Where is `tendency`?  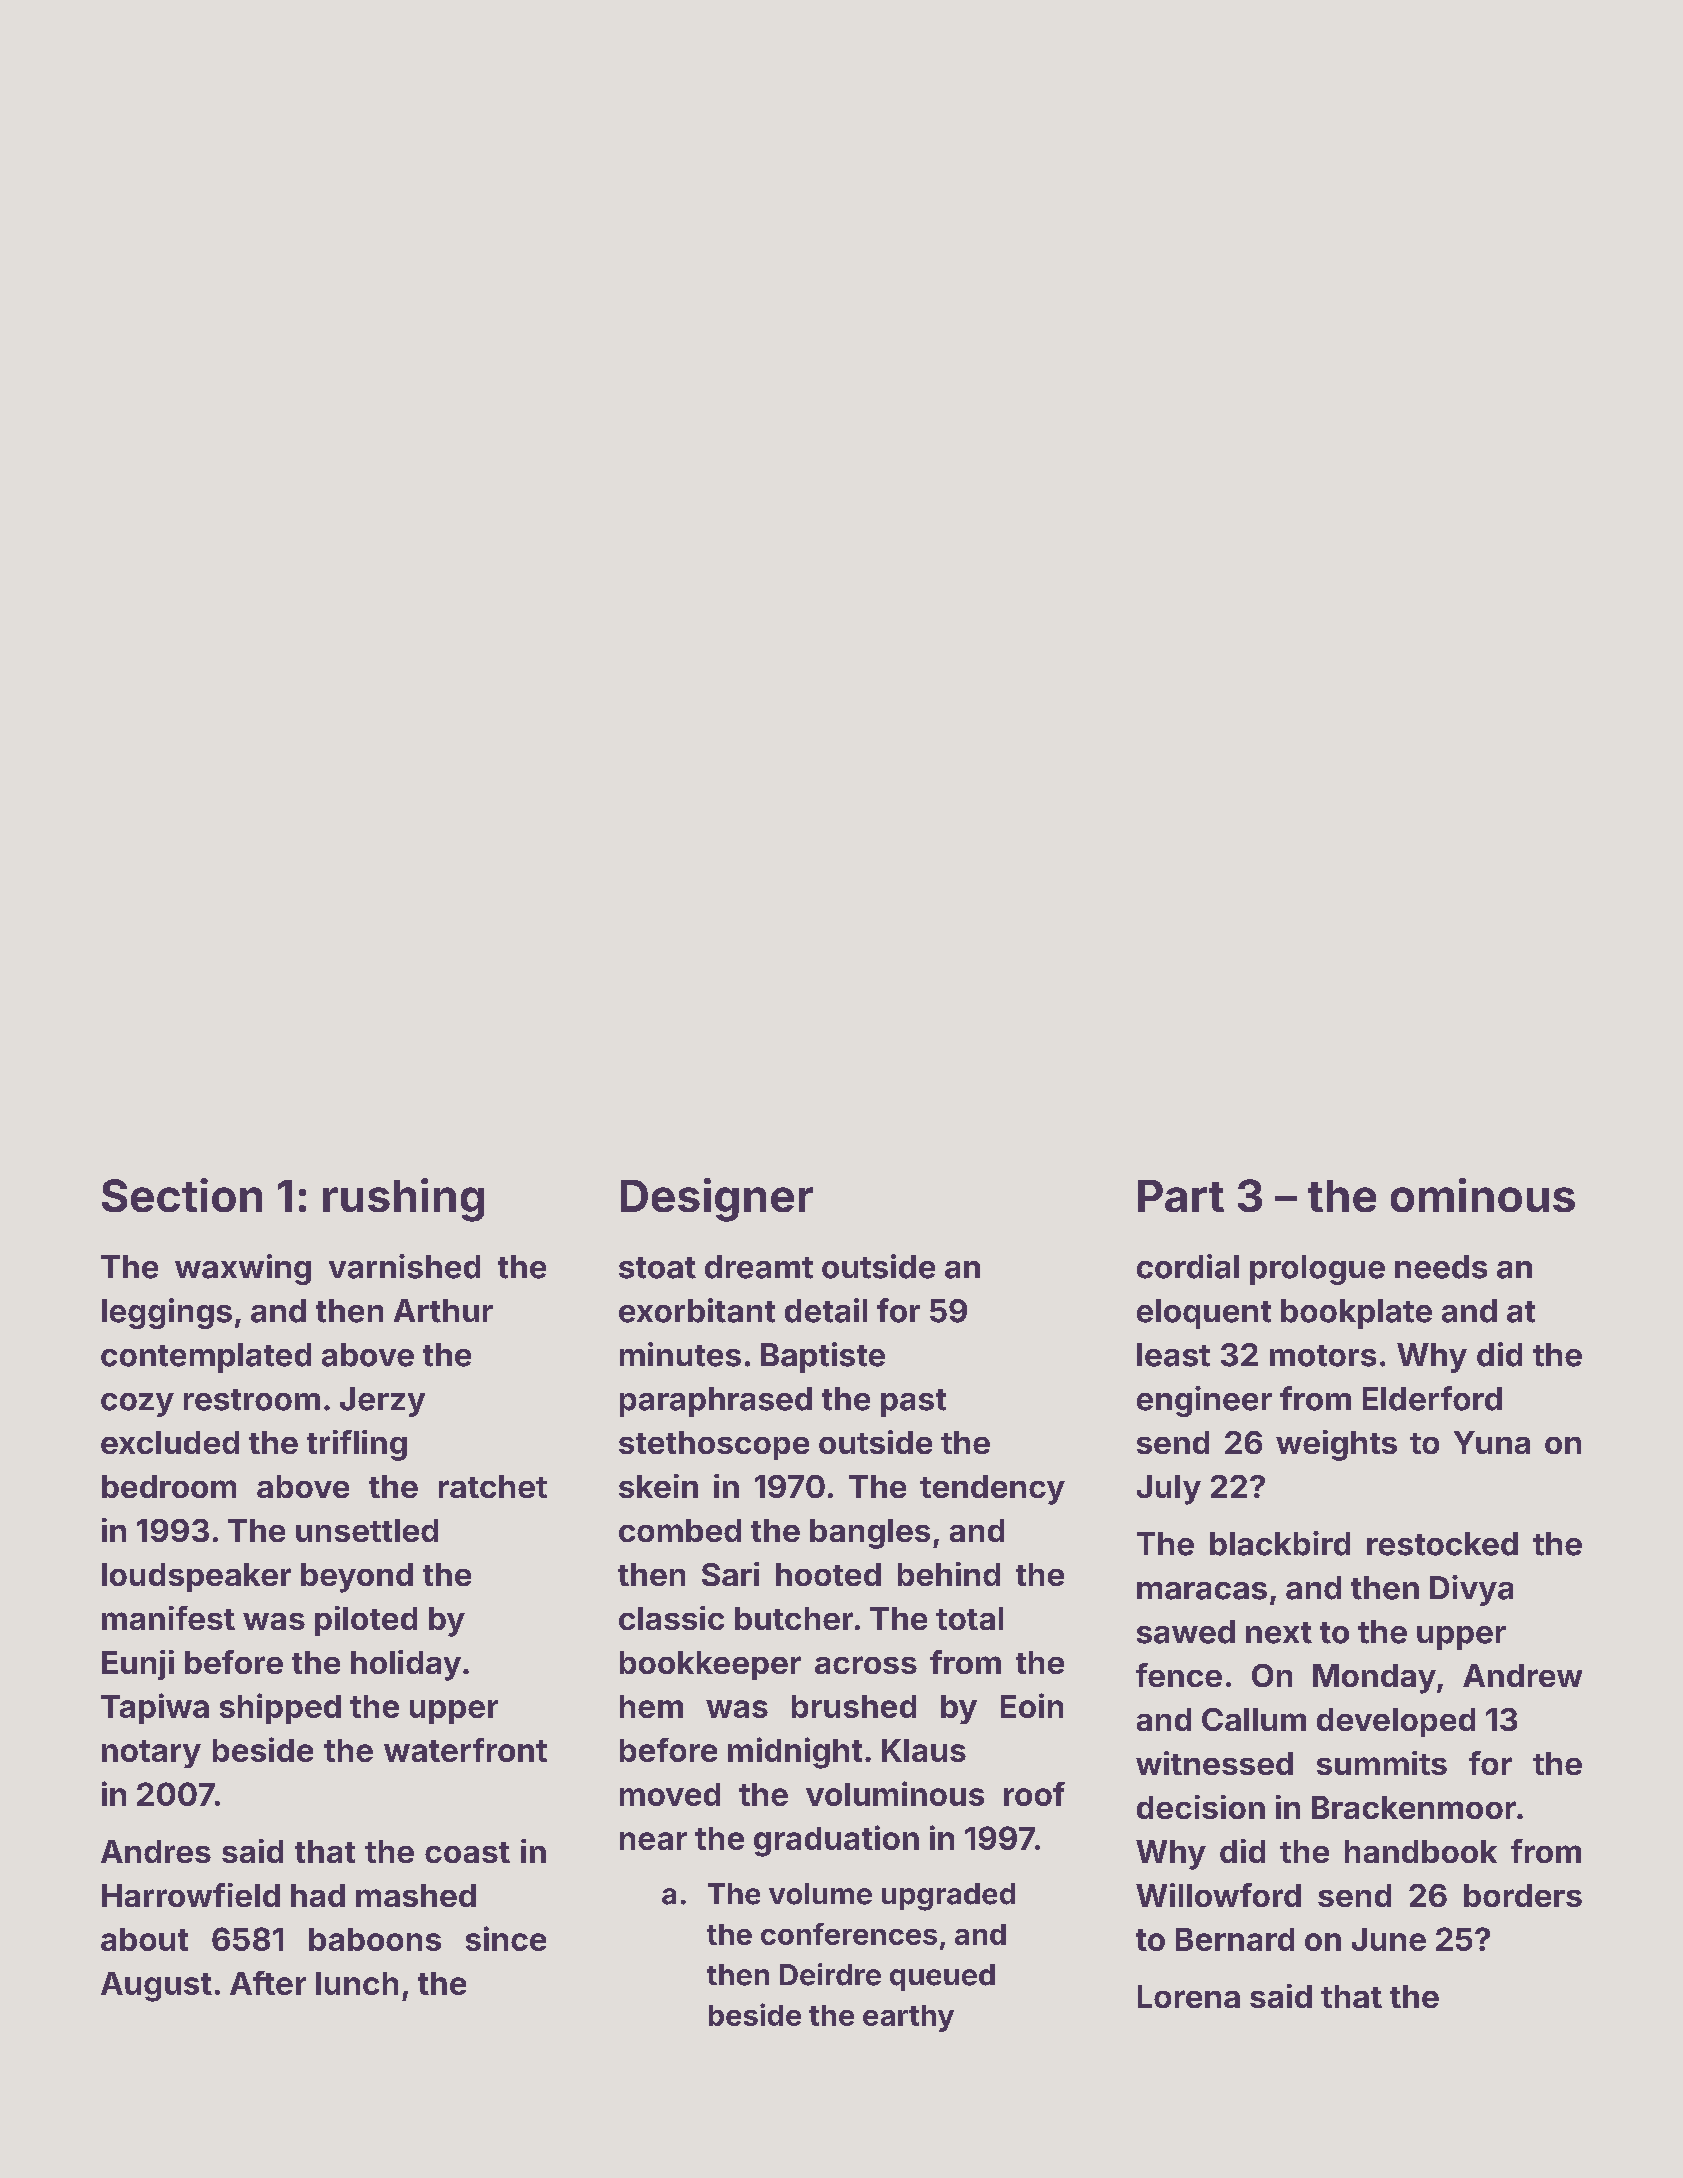 tendency is located at coordinates (992, 1490).
